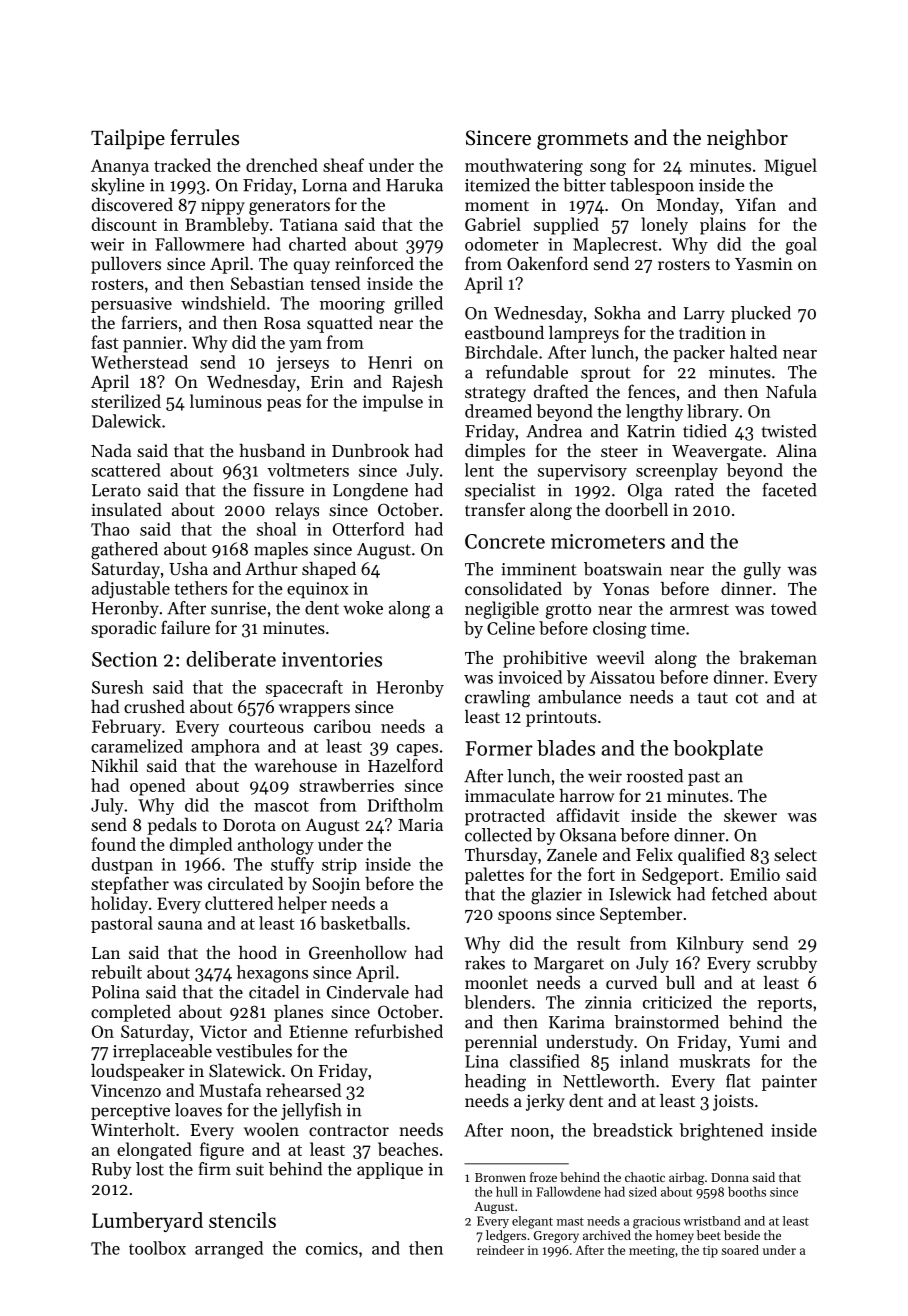  What do you see at coordinates (680, 876) in the screenshot?
I see `Sedgeport` at bounding box center [680, 876].
